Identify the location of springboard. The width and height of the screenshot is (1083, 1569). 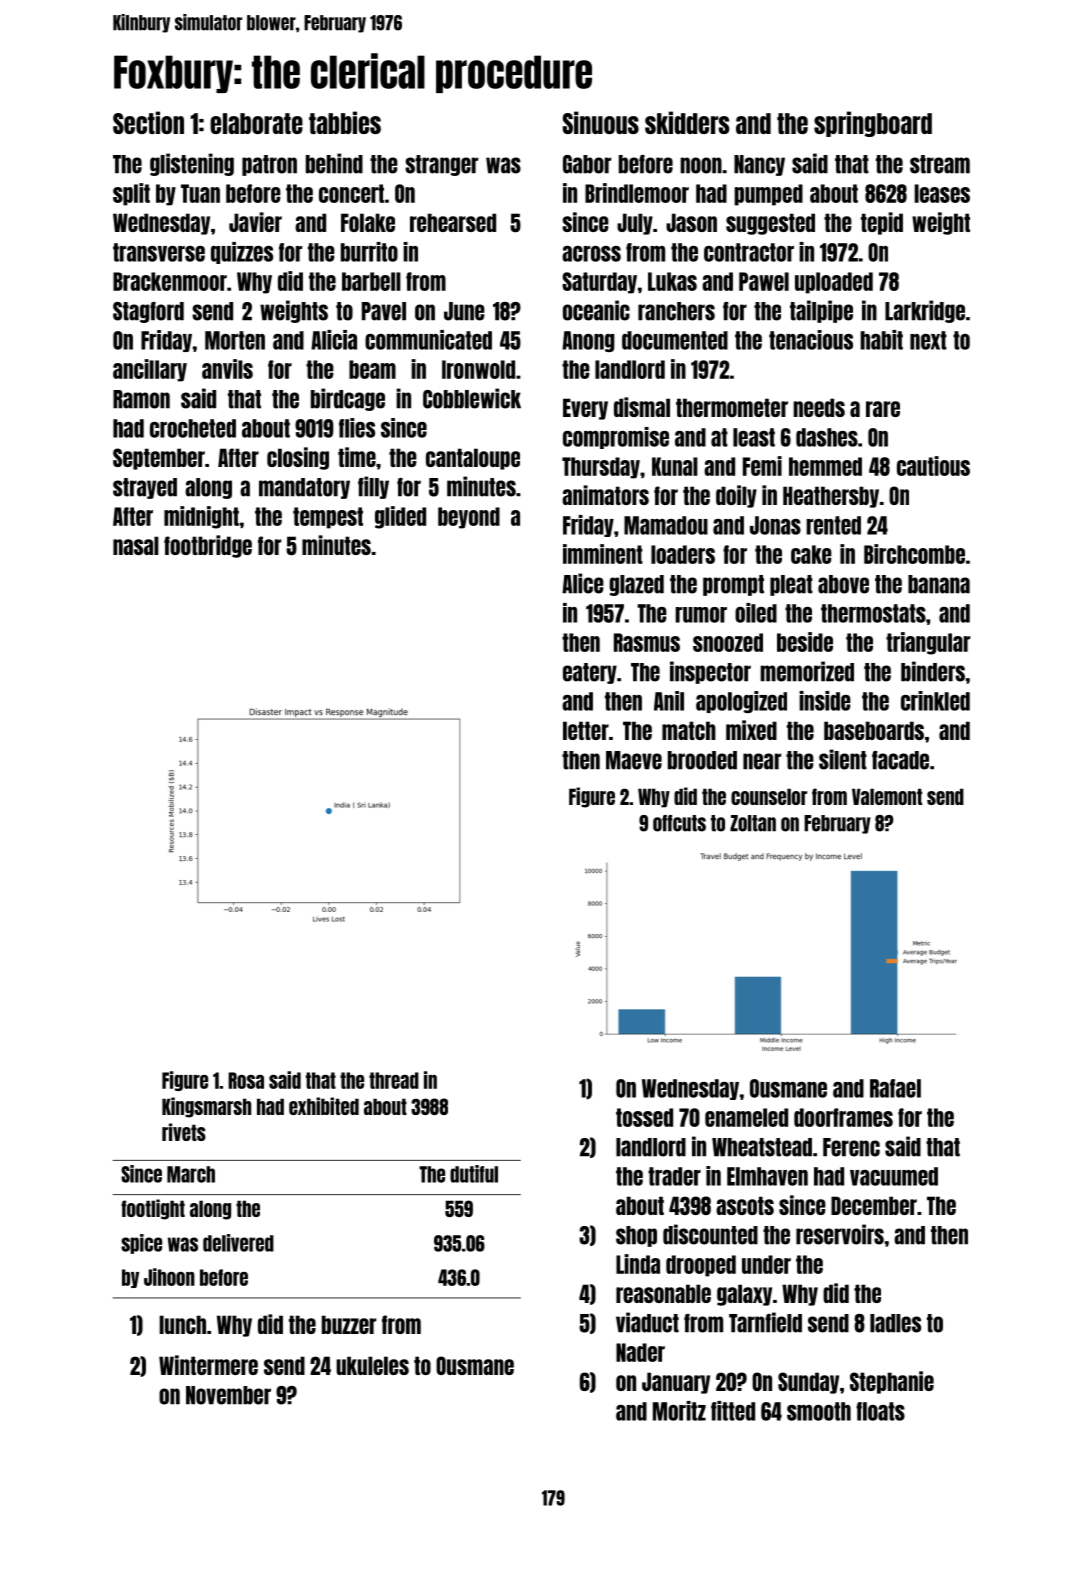
(873, 124).
